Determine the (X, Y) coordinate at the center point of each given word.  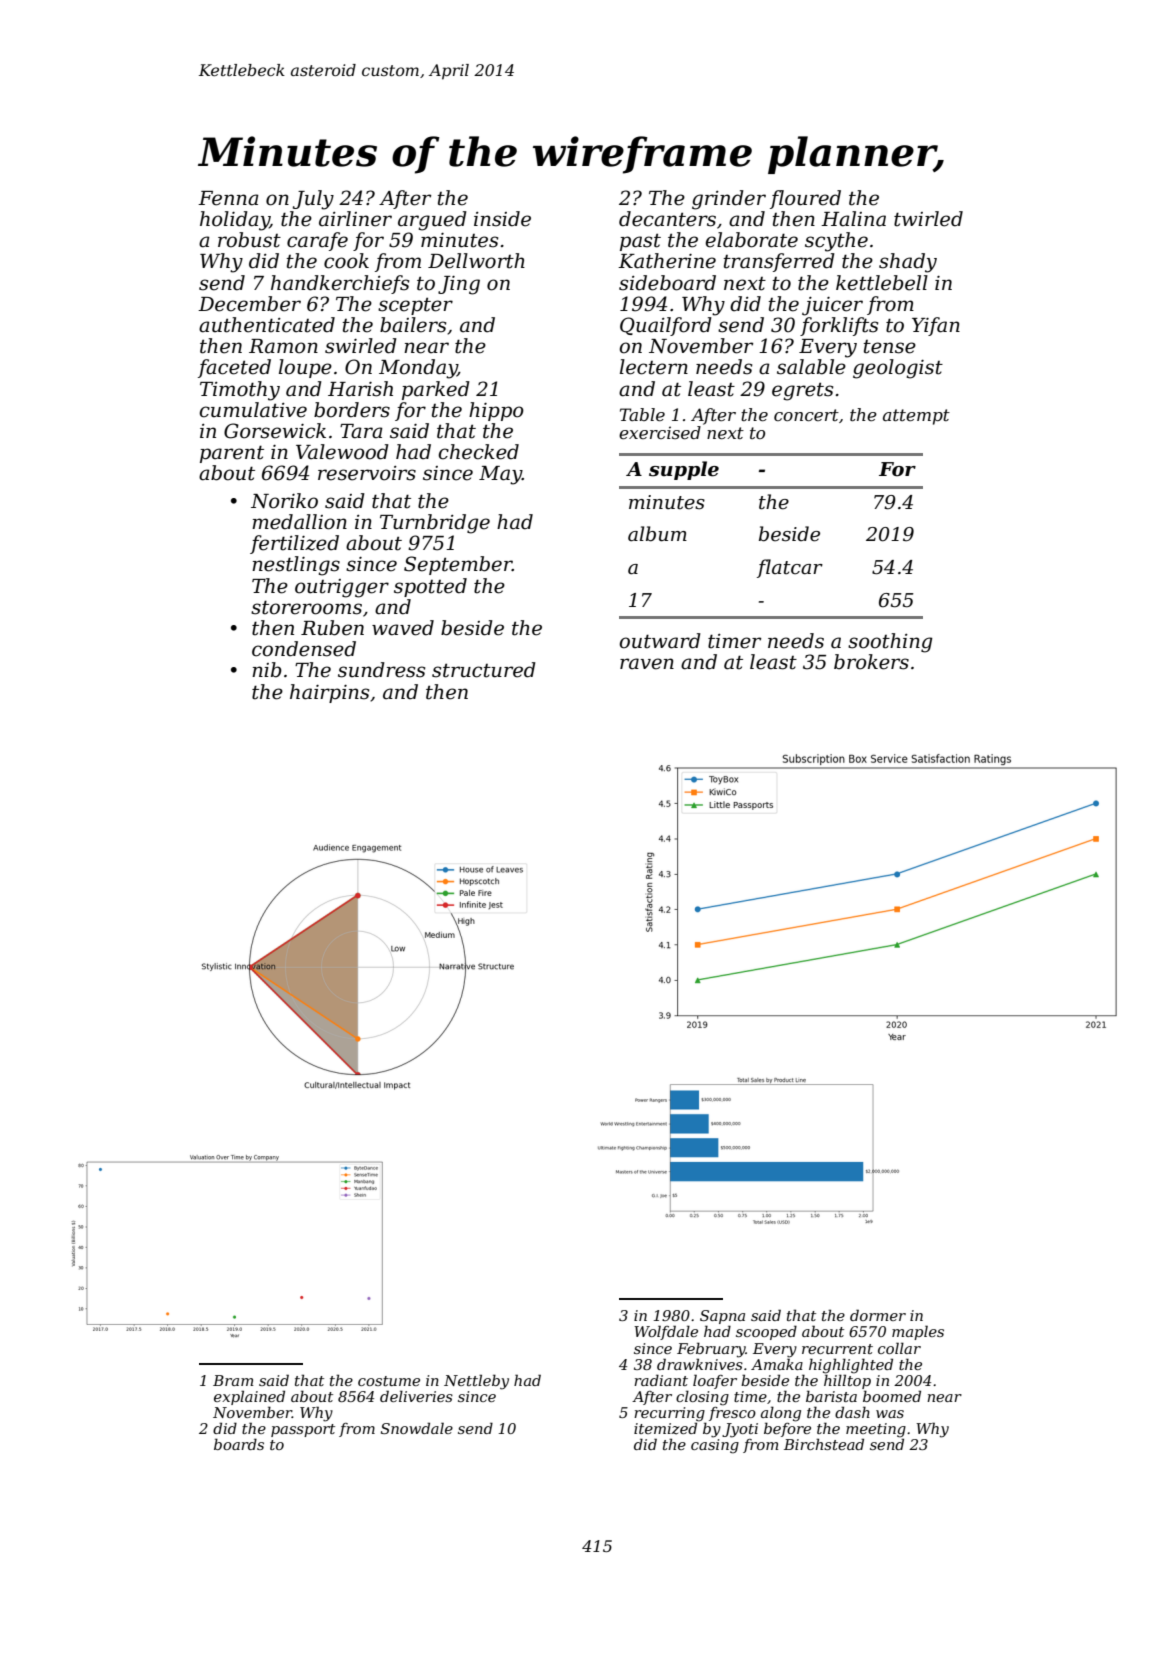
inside (502, 219)
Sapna (722, 1317)
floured (805, 199)
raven (647, 664)
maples (918, 1332)
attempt (916, 417)
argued (432, 221)
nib (267, 670)
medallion (299, 522)
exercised (660, 432)
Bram (233, 1380)
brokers (871, 662)
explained (249, 1397)
